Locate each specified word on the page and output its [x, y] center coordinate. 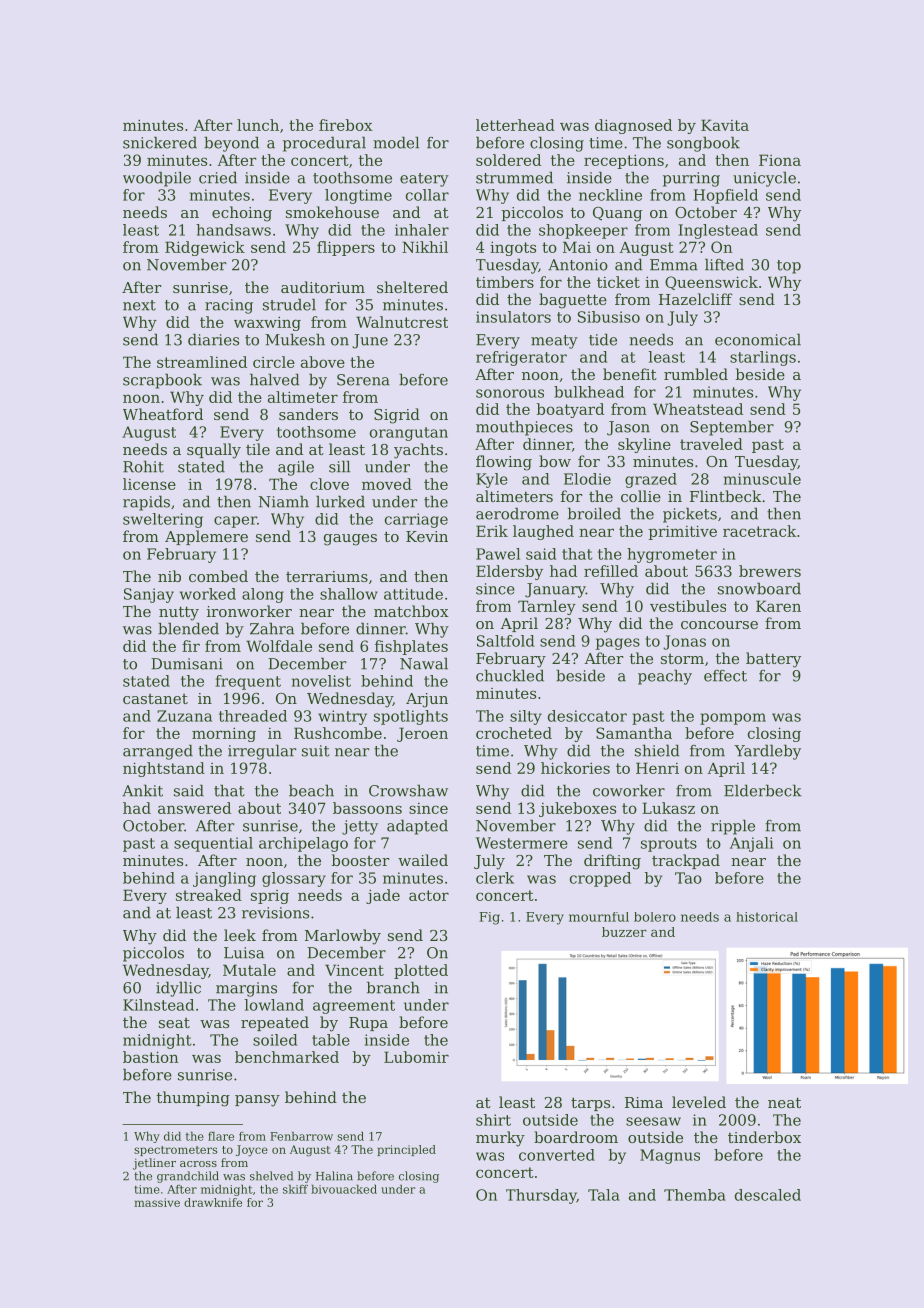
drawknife [213, 1202]
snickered [160, 143]
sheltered [412, 287]
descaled [768, 1195]
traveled [711, 444]
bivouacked [344, 1189]
